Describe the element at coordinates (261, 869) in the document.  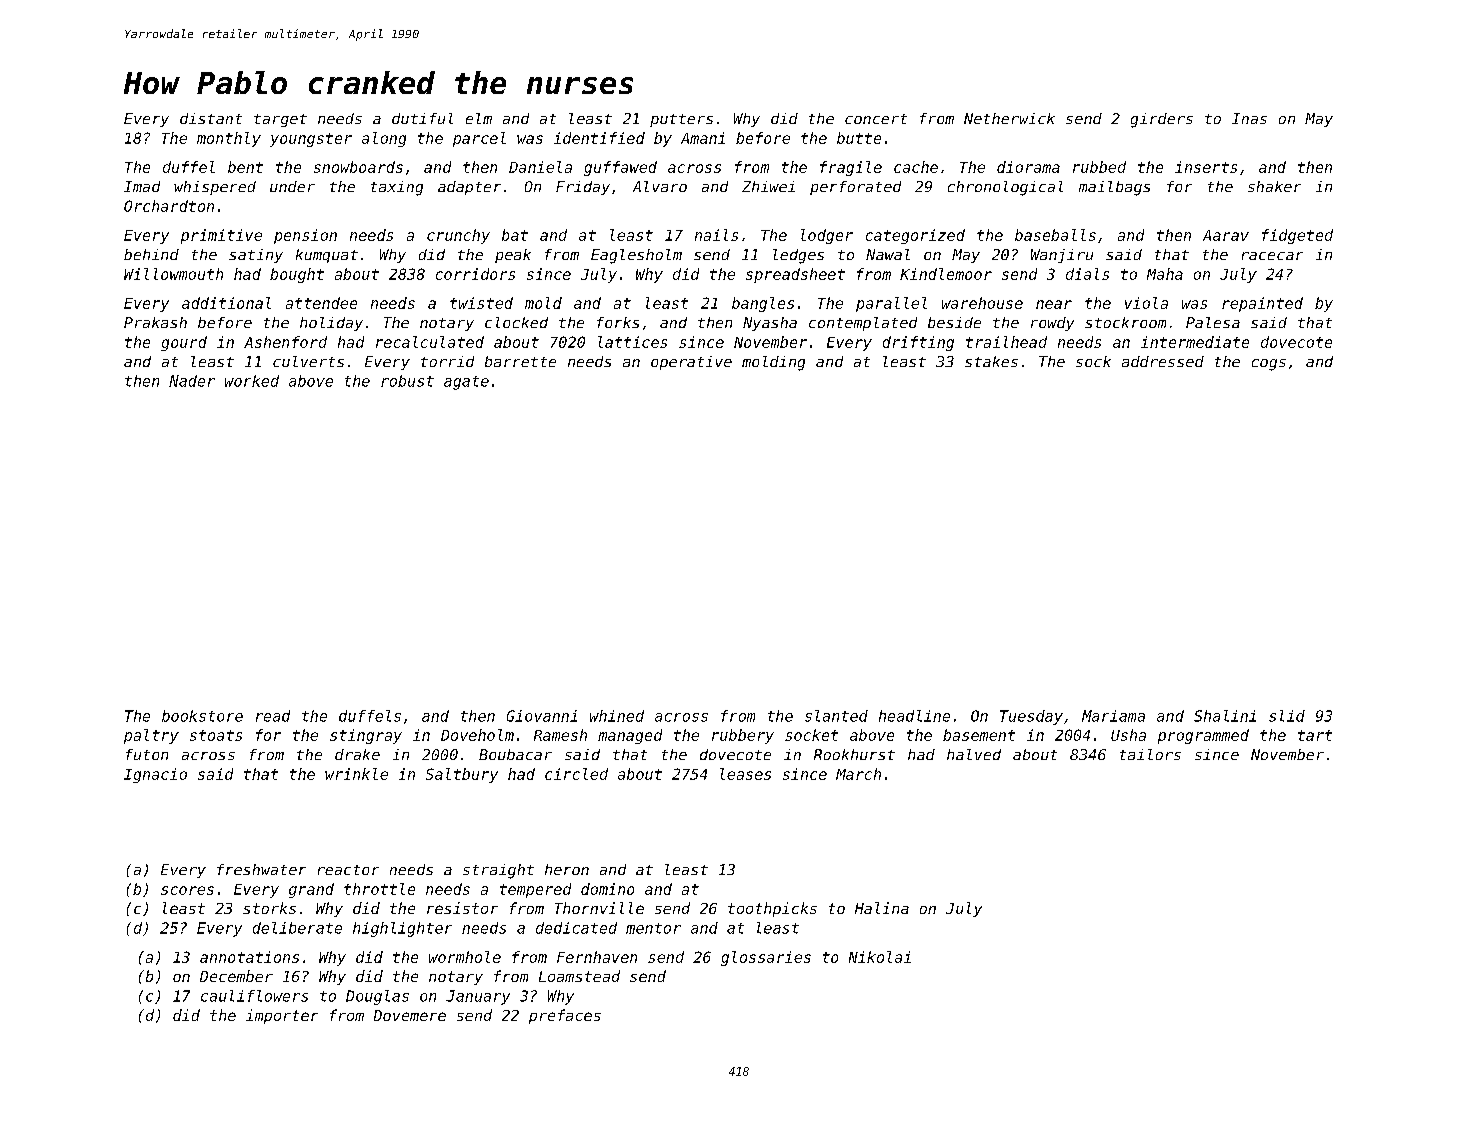
I see `freshwater` at that location.
